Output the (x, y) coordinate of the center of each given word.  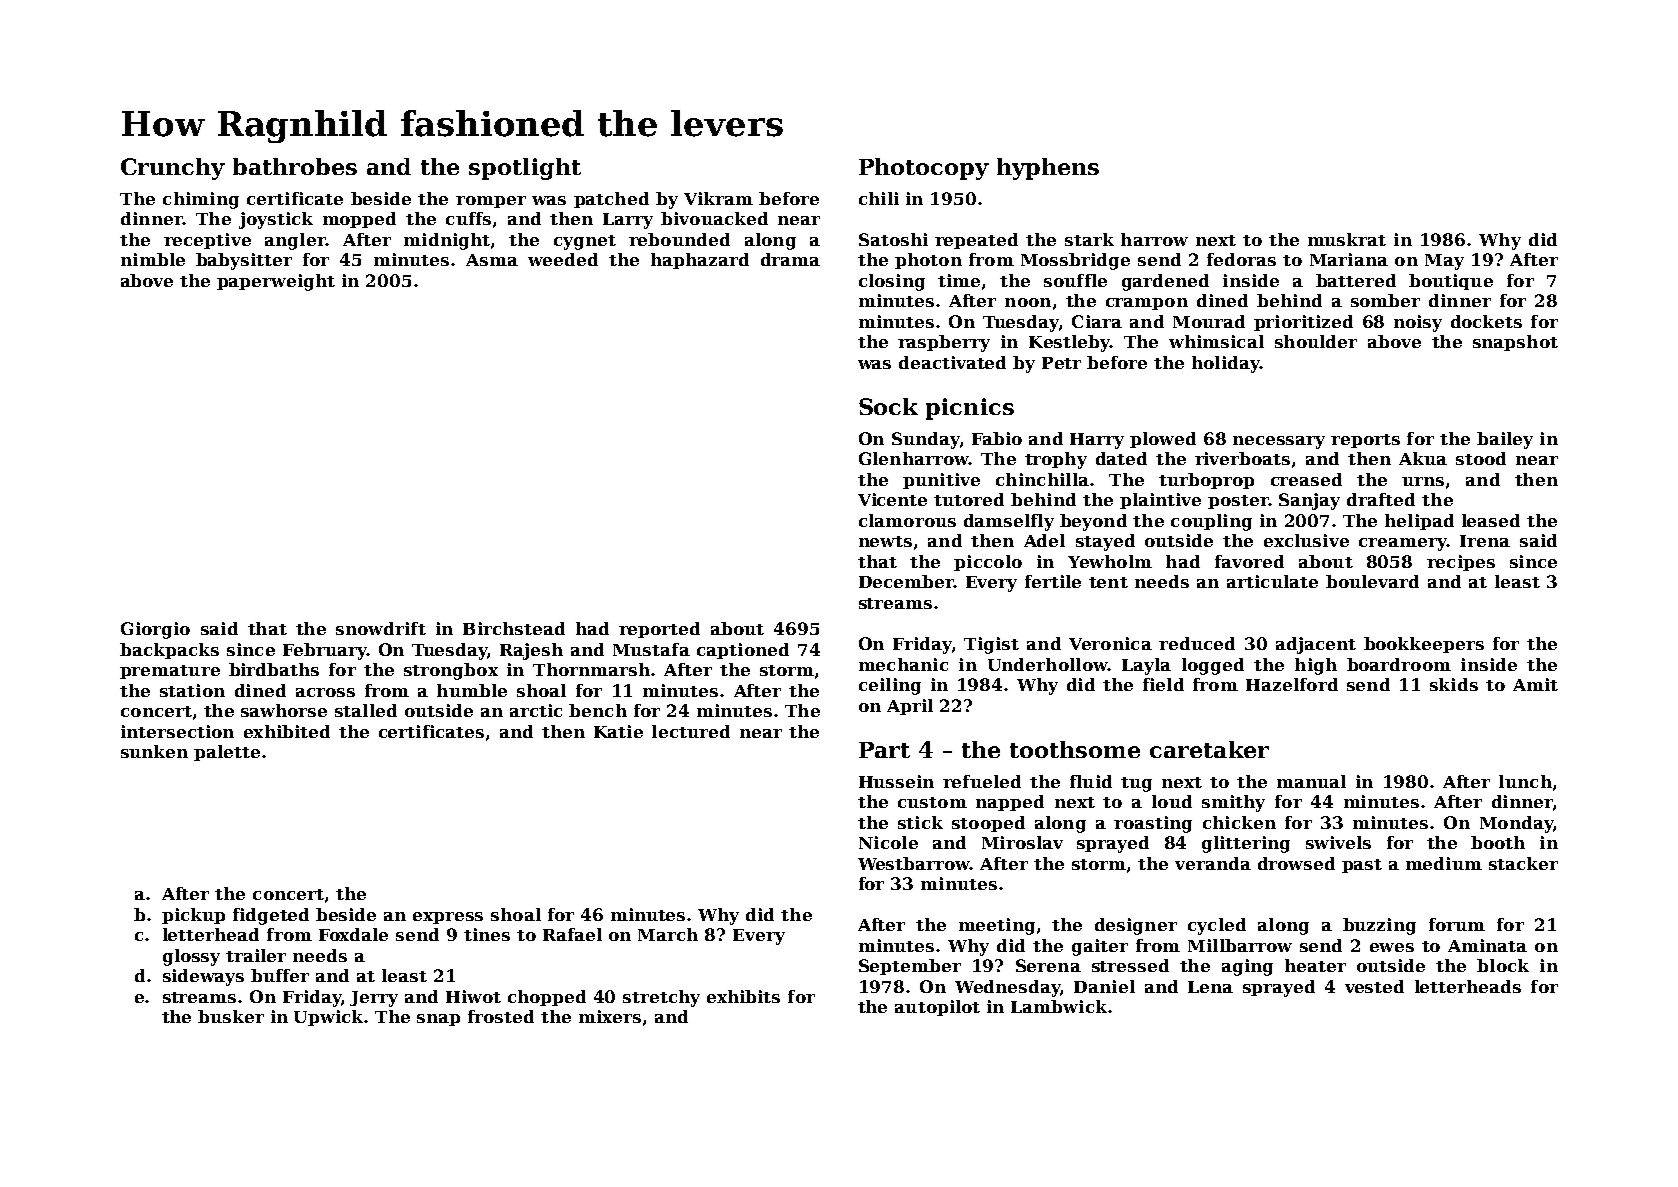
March (668, 934)
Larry (628, 221)
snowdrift (381, 628)
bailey (1505, 440)
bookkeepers (1424, 645)
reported (659, 630)
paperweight (276, 282)
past (1362, 866)
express (448, 918)
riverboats (1242, 458)
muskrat (1347, 239)
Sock (888, 406)
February (325, 651)
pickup (193, 916)
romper (491, 202)
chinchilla (1042, 479)
